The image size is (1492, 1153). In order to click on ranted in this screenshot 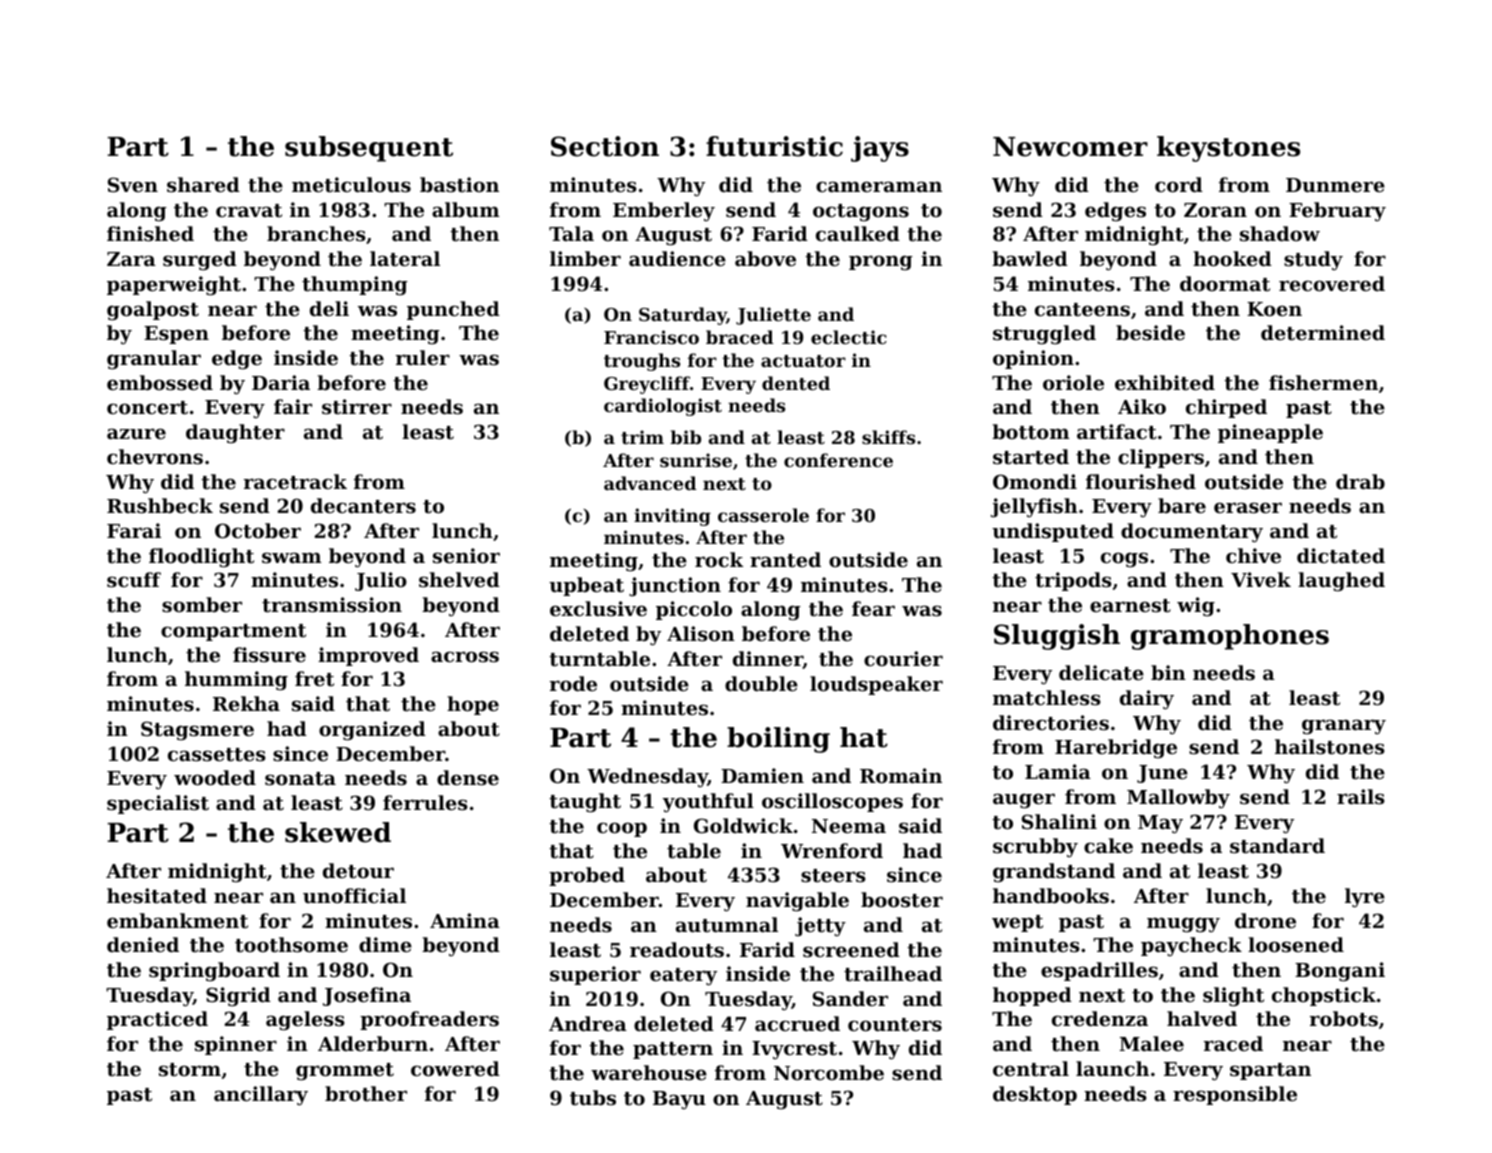, I will do `click(785, 560)`.
